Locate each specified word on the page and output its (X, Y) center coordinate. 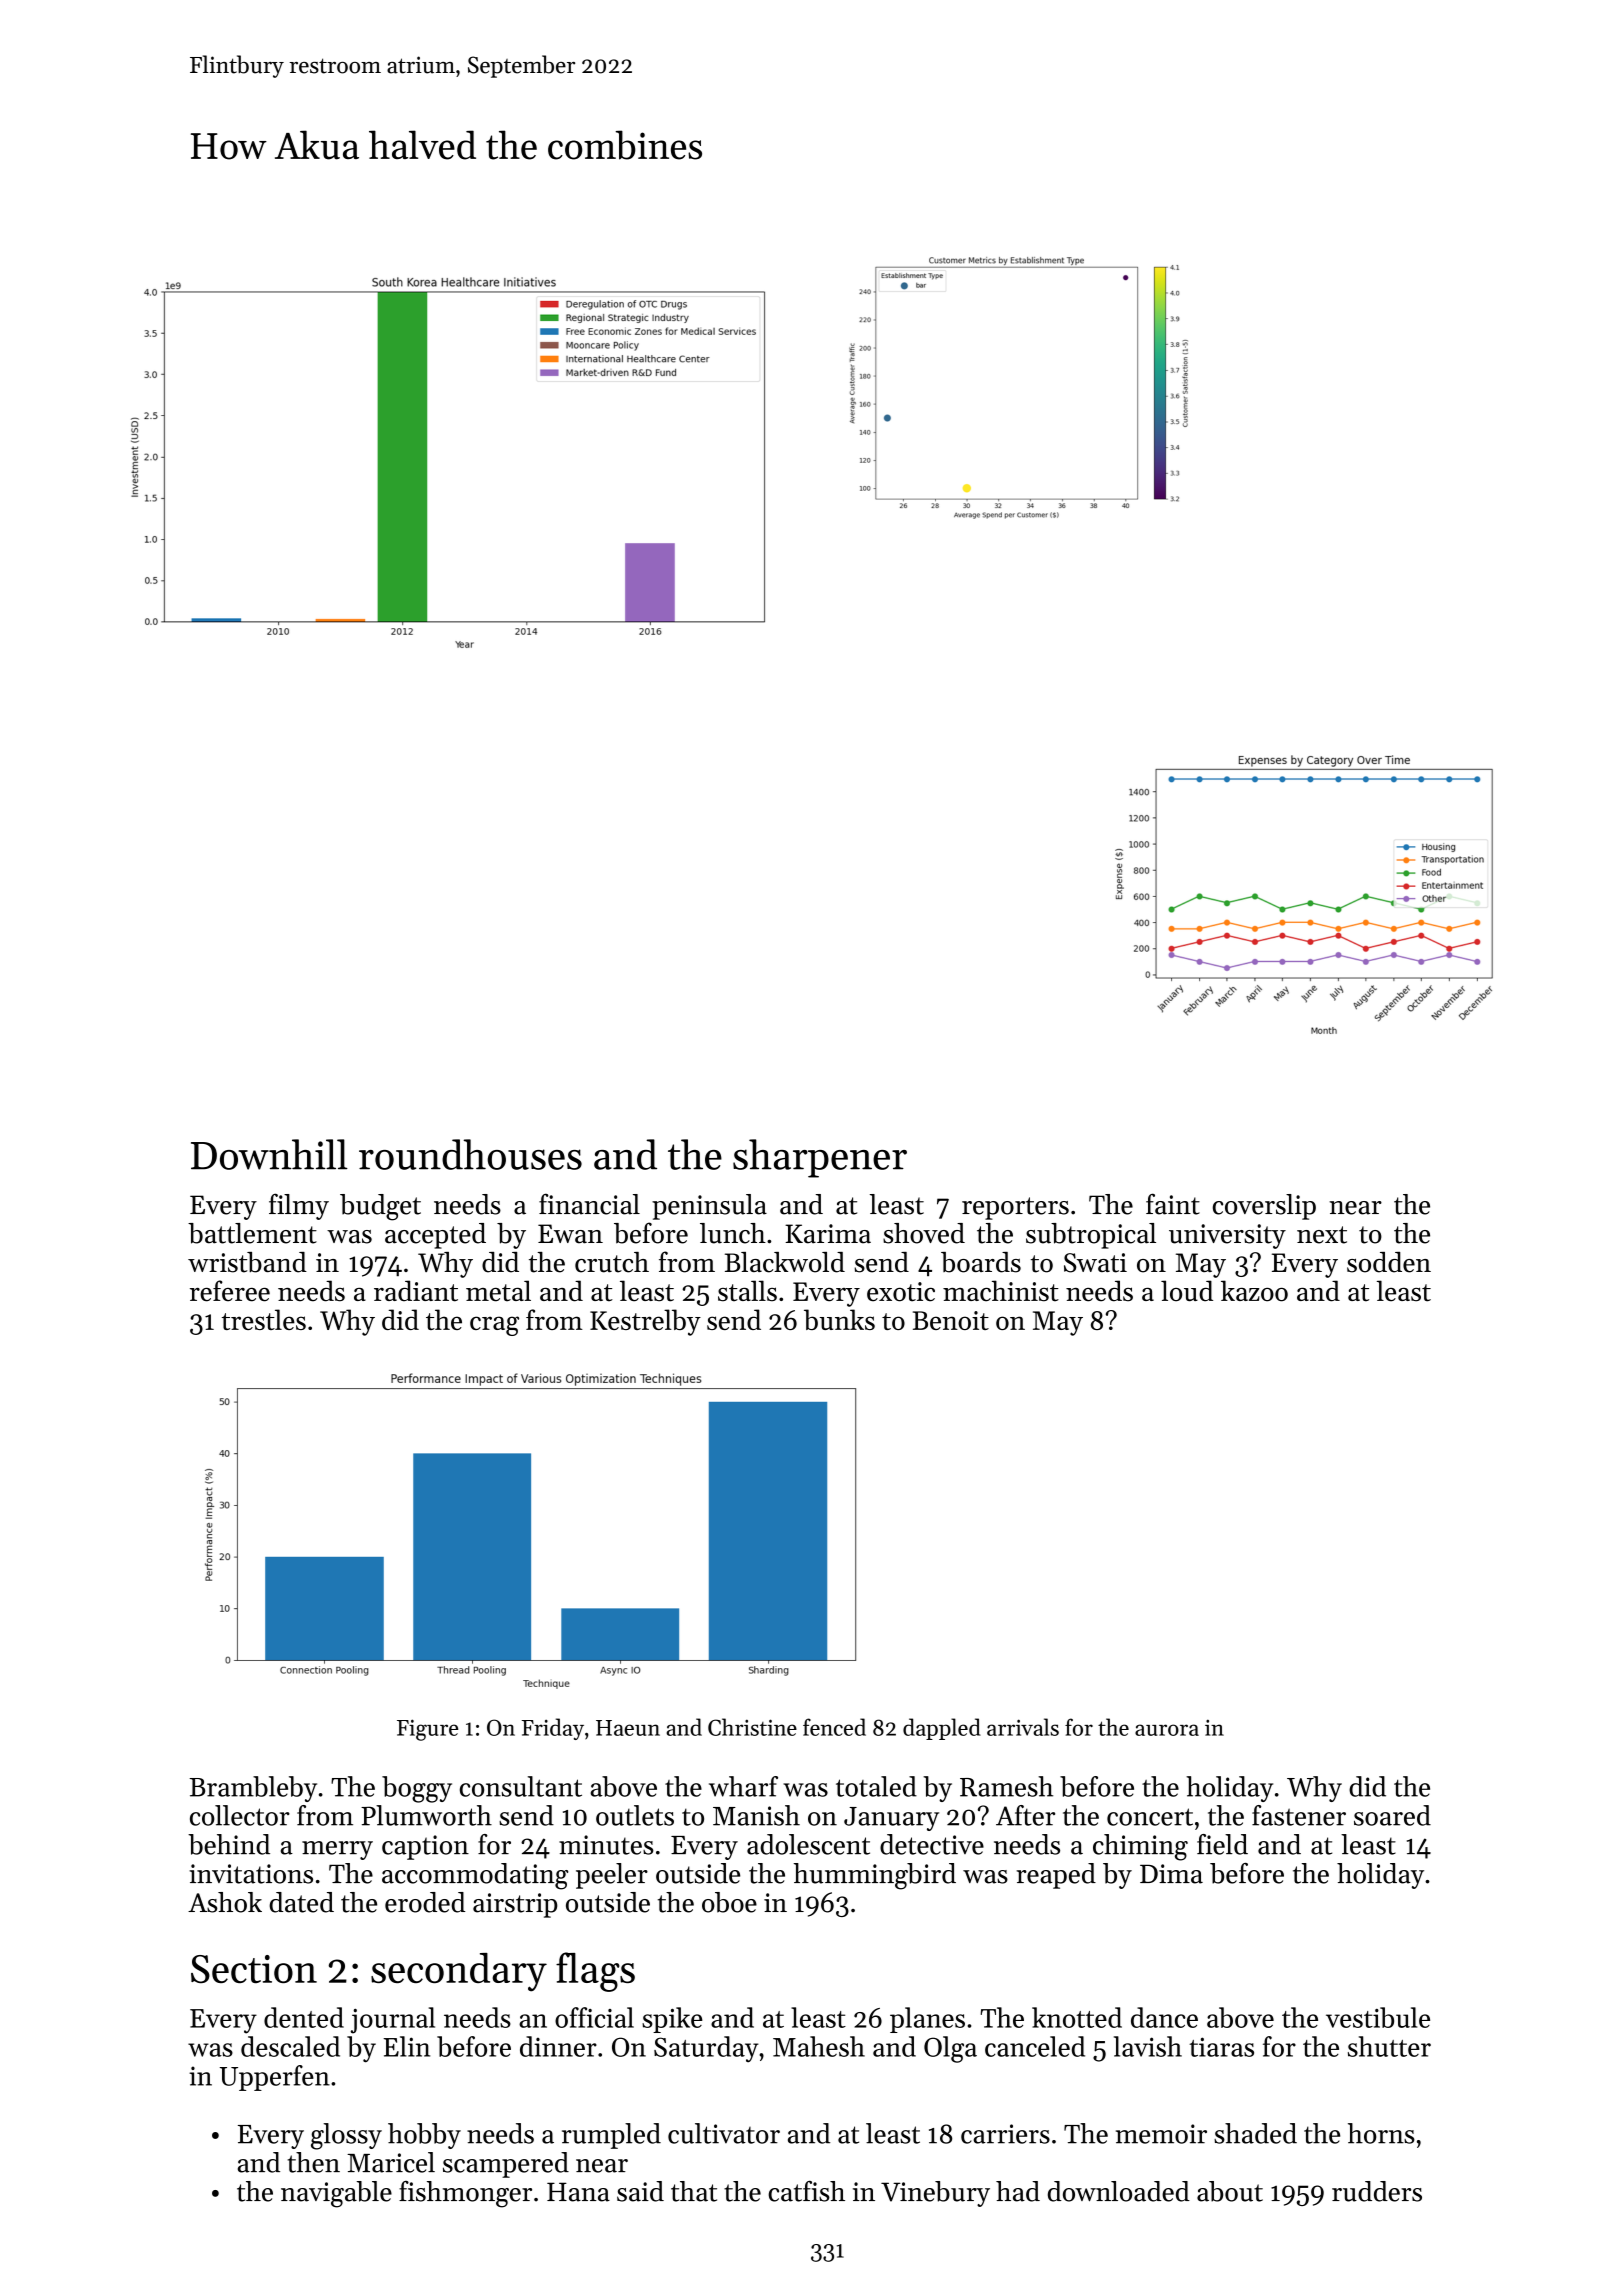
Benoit (951, 1320)
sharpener (820, 1158)
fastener (1299, 1815)
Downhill (269, 1154)
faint (1173, 1204)
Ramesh (1006, 1786)
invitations (251, 1874)
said (640, 2191)
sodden (1389, 1262)
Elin (406, 2046)
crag (494, 1326)
